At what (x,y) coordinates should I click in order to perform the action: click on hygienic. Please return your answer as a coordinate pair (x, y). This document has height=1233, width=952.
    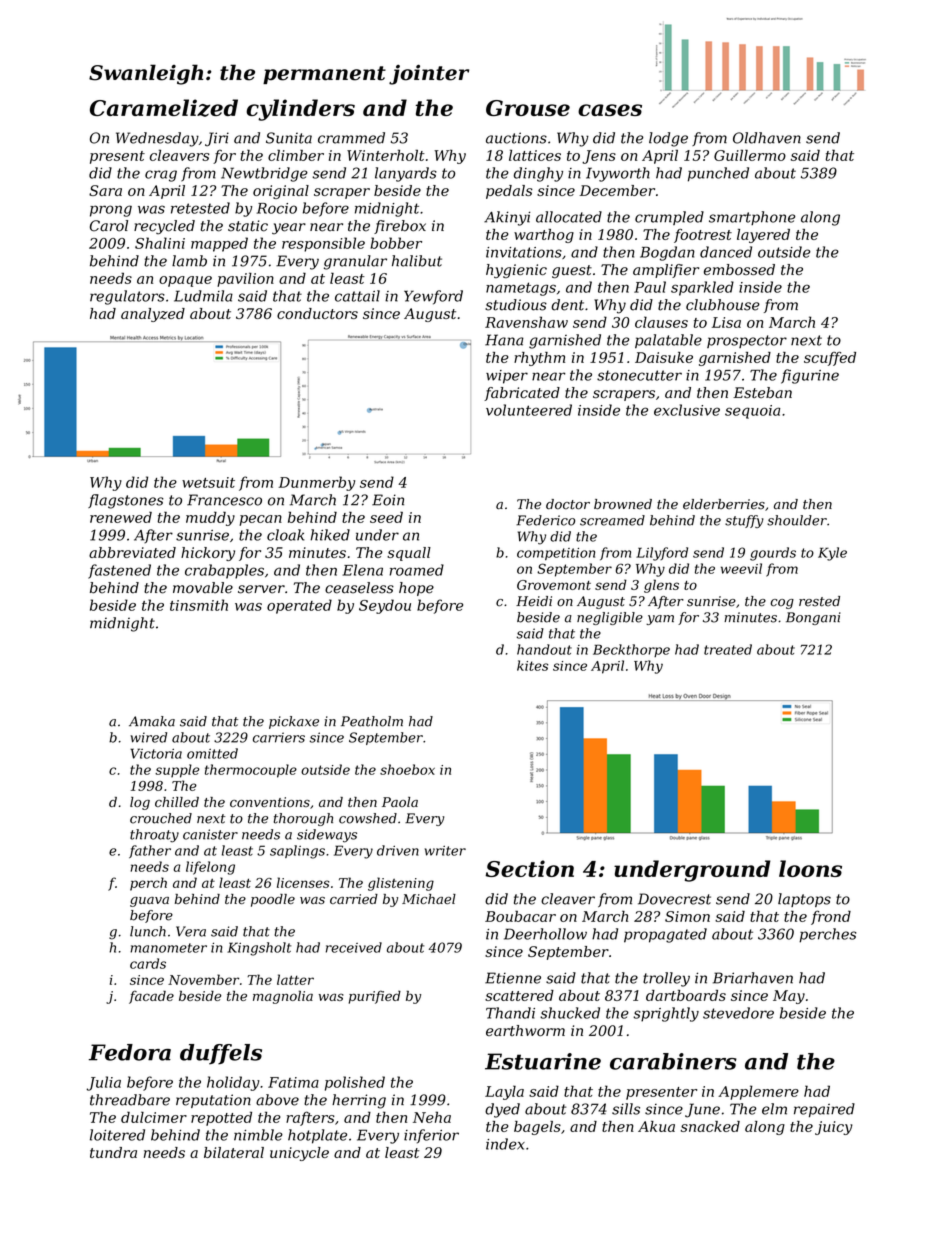
    Looking at the image, I should click on (516, 271).
